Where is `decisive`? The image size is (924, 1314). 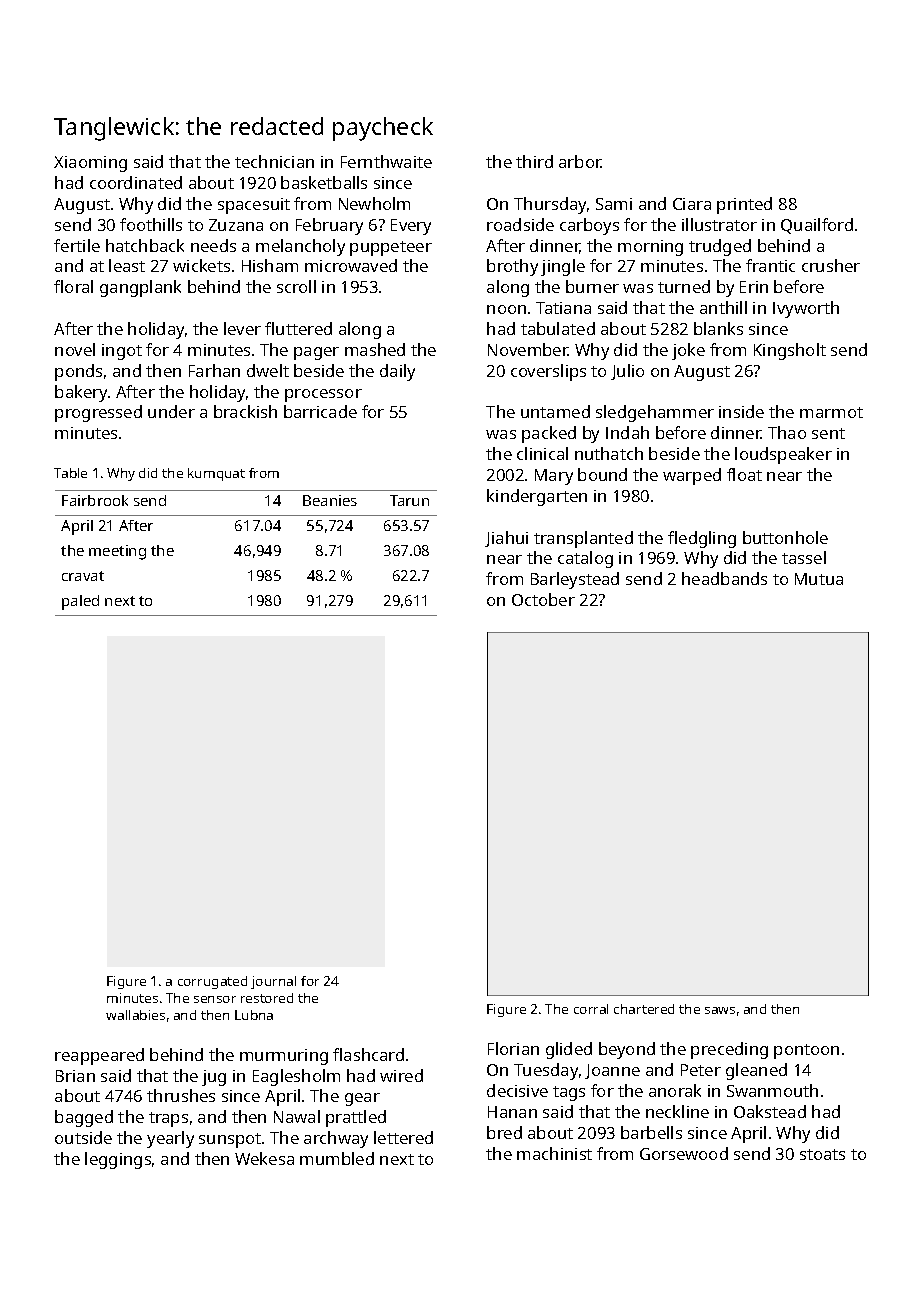 decisive is located at coordinates (517, 1090).
